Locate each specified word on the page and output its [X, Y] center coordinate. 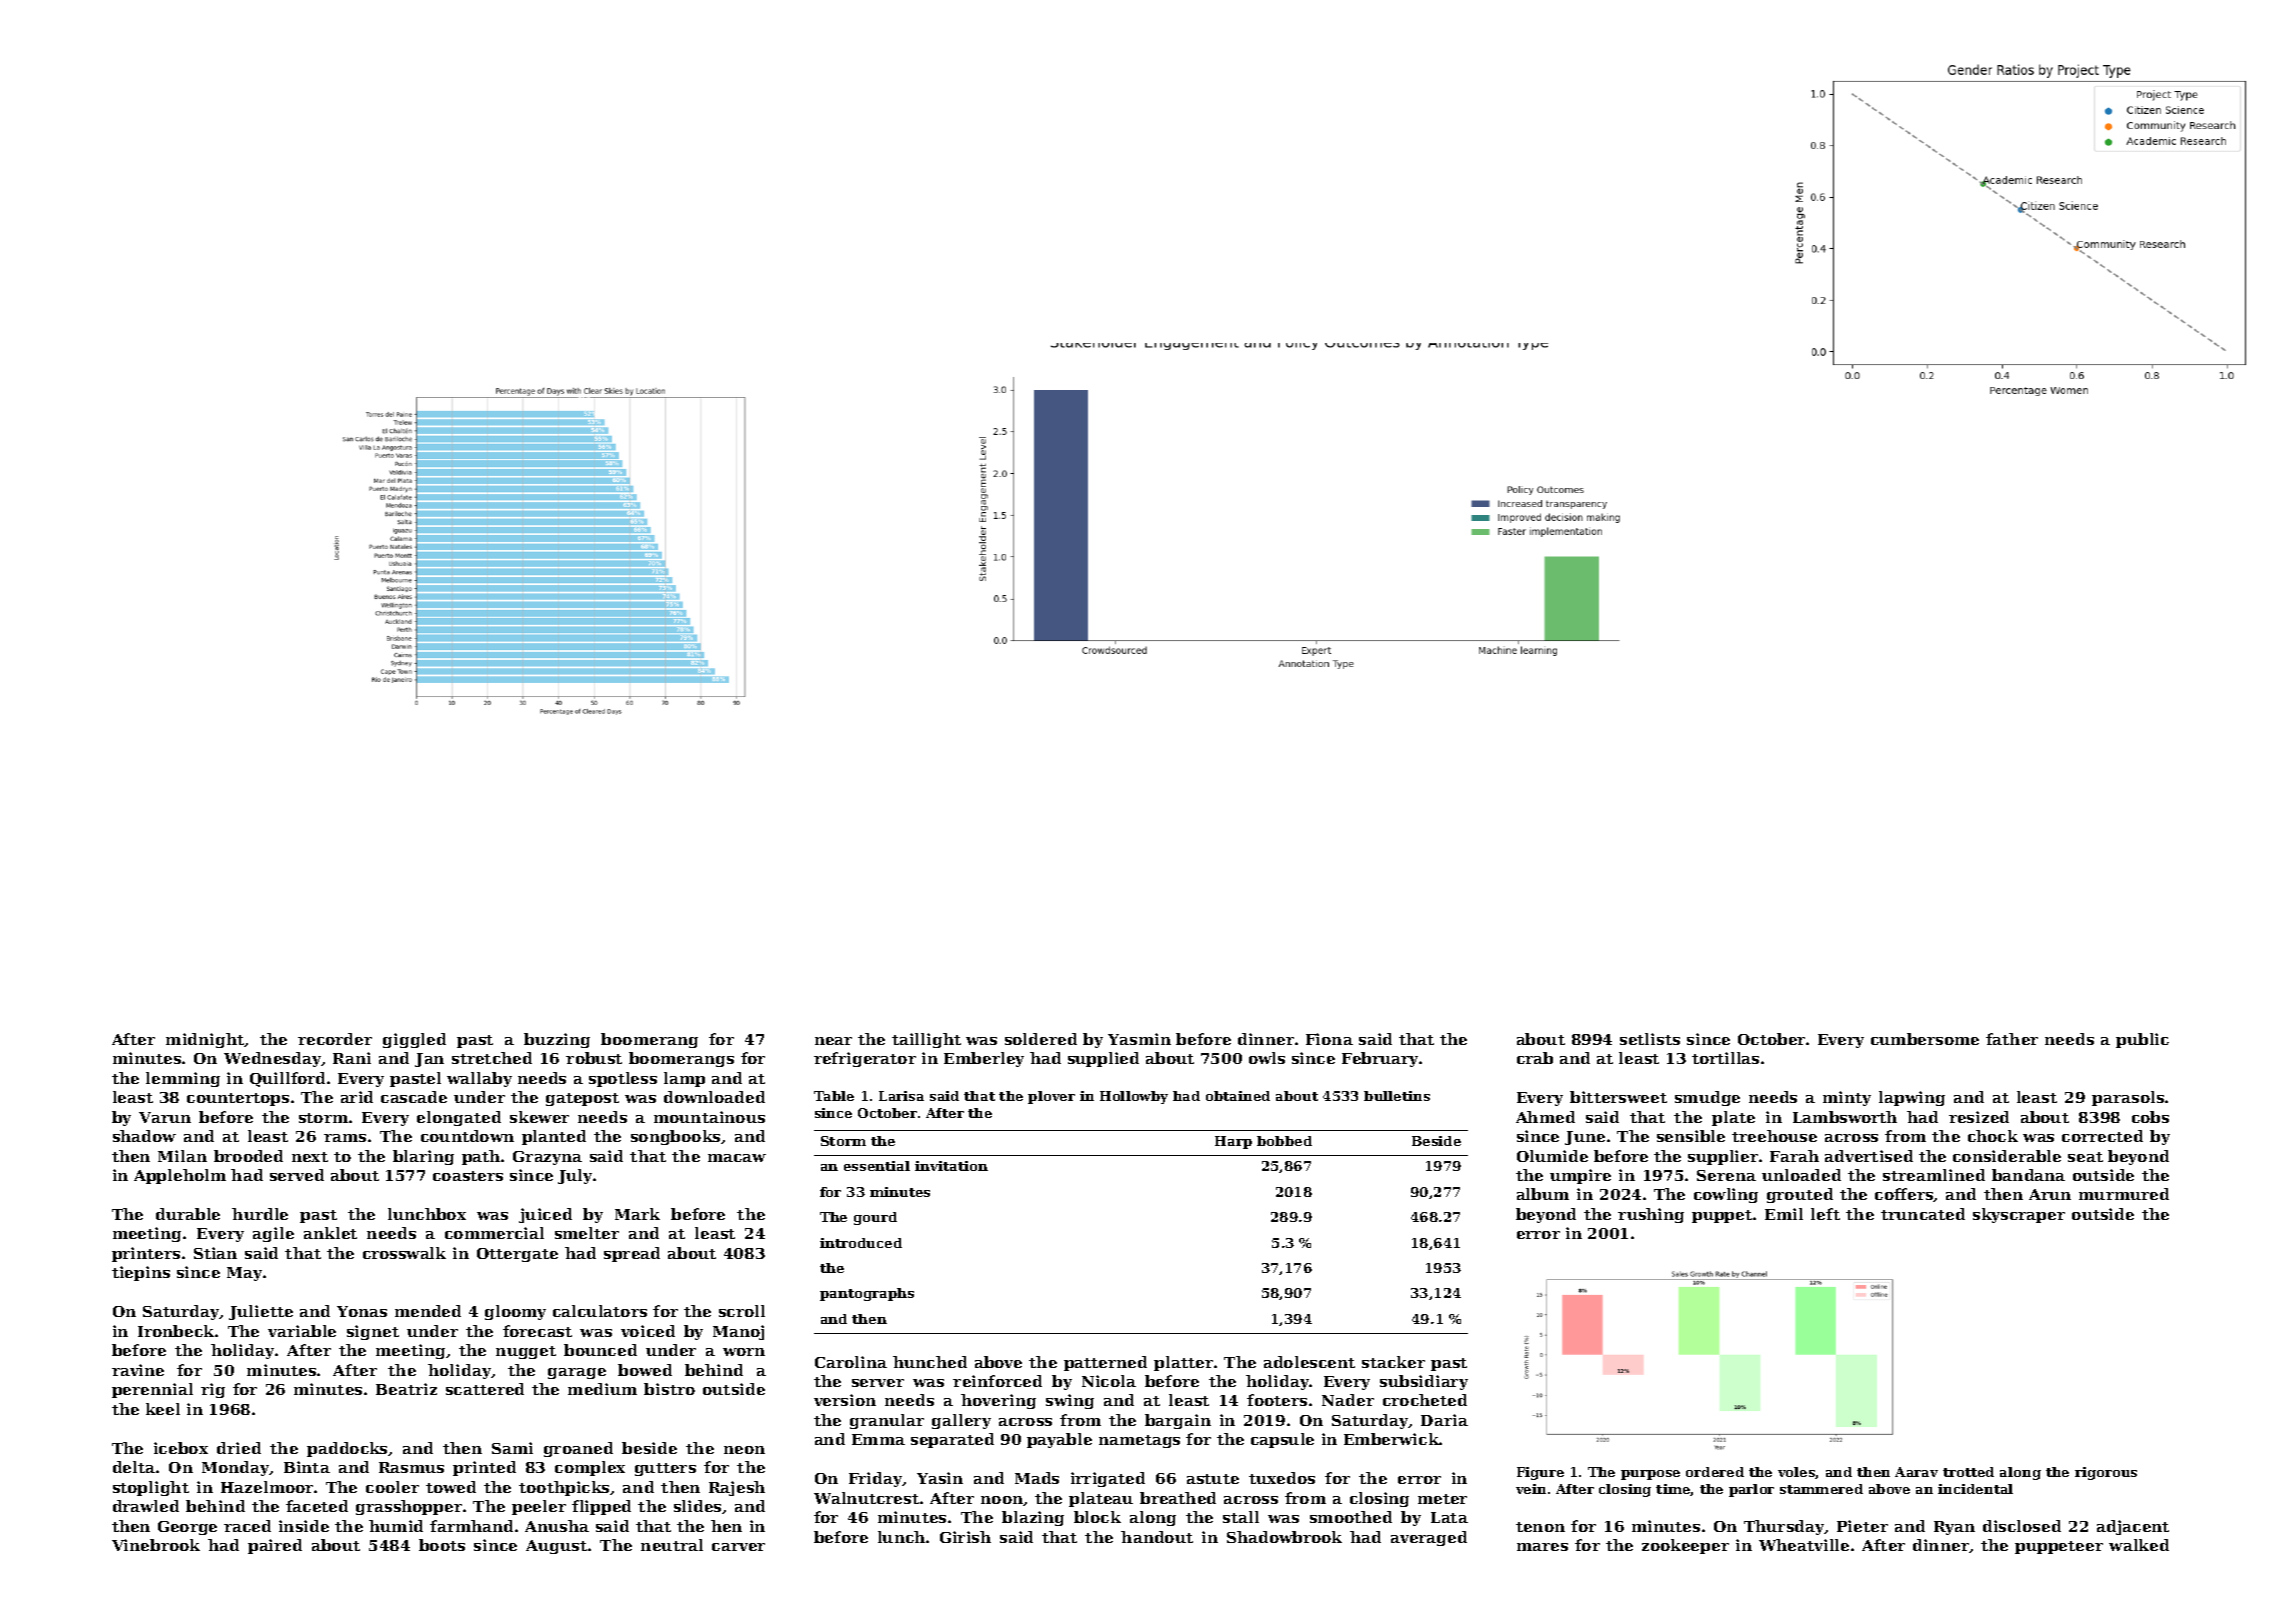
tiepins [141, 1273]
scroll [742, 1311]
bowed [645, 1370]
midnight [205, 1040]
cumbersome [1925, 1039]
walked [2139, 1545]
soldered [1041, 1039]
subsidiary [1424, 1382]
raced [247, 1526]
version [845, 1400]
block [1097, 1517]
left [1825, 1214]
